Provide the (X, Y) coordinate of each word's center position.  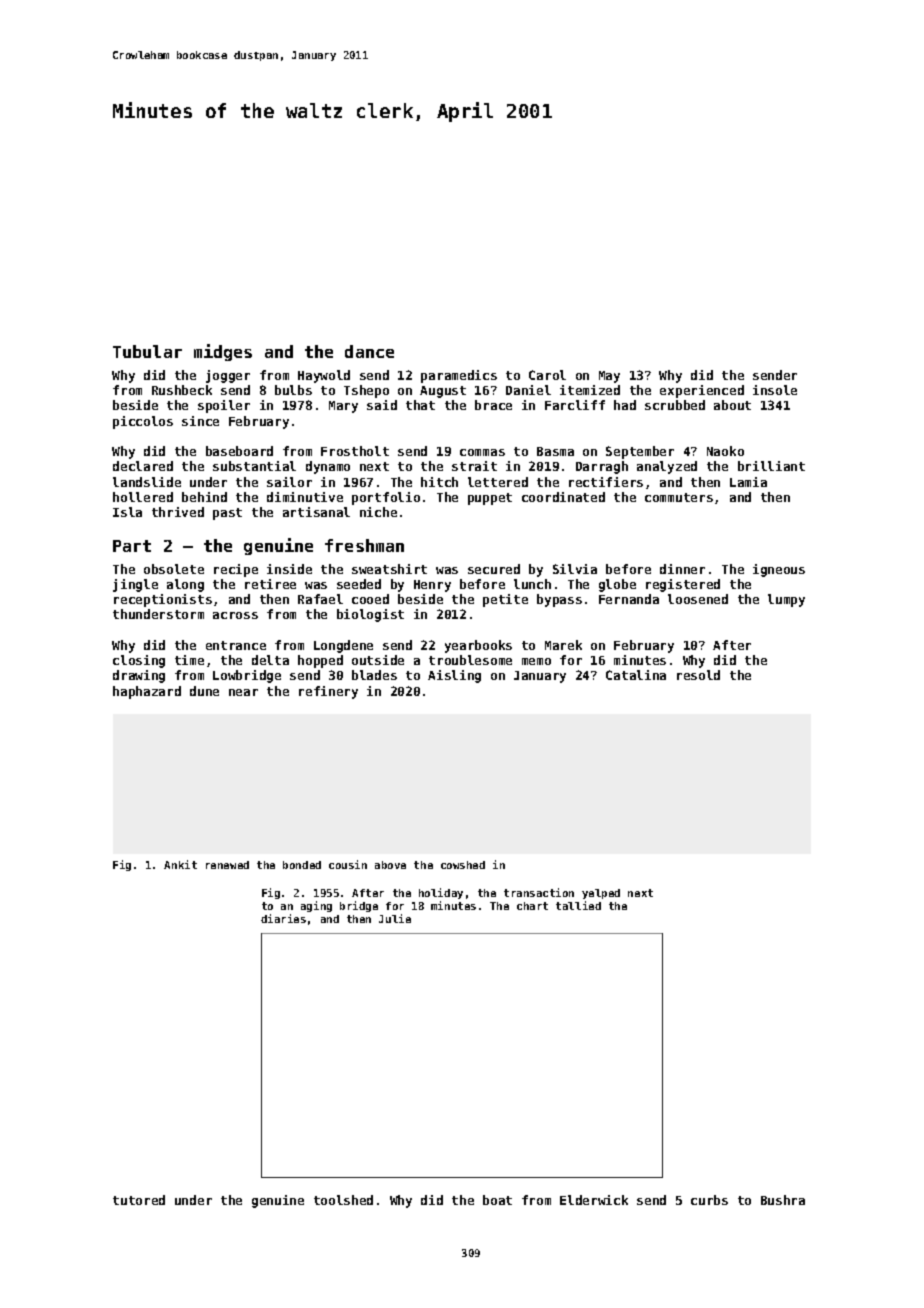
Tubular (147, 351)
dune (204, 691)
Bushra (783, 1200)
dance (369, 351)
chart (532, 906)
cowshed (463, 865)
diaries (283, 918)
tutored (139, 1200)
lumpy (786, 600)
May (609, 377)
